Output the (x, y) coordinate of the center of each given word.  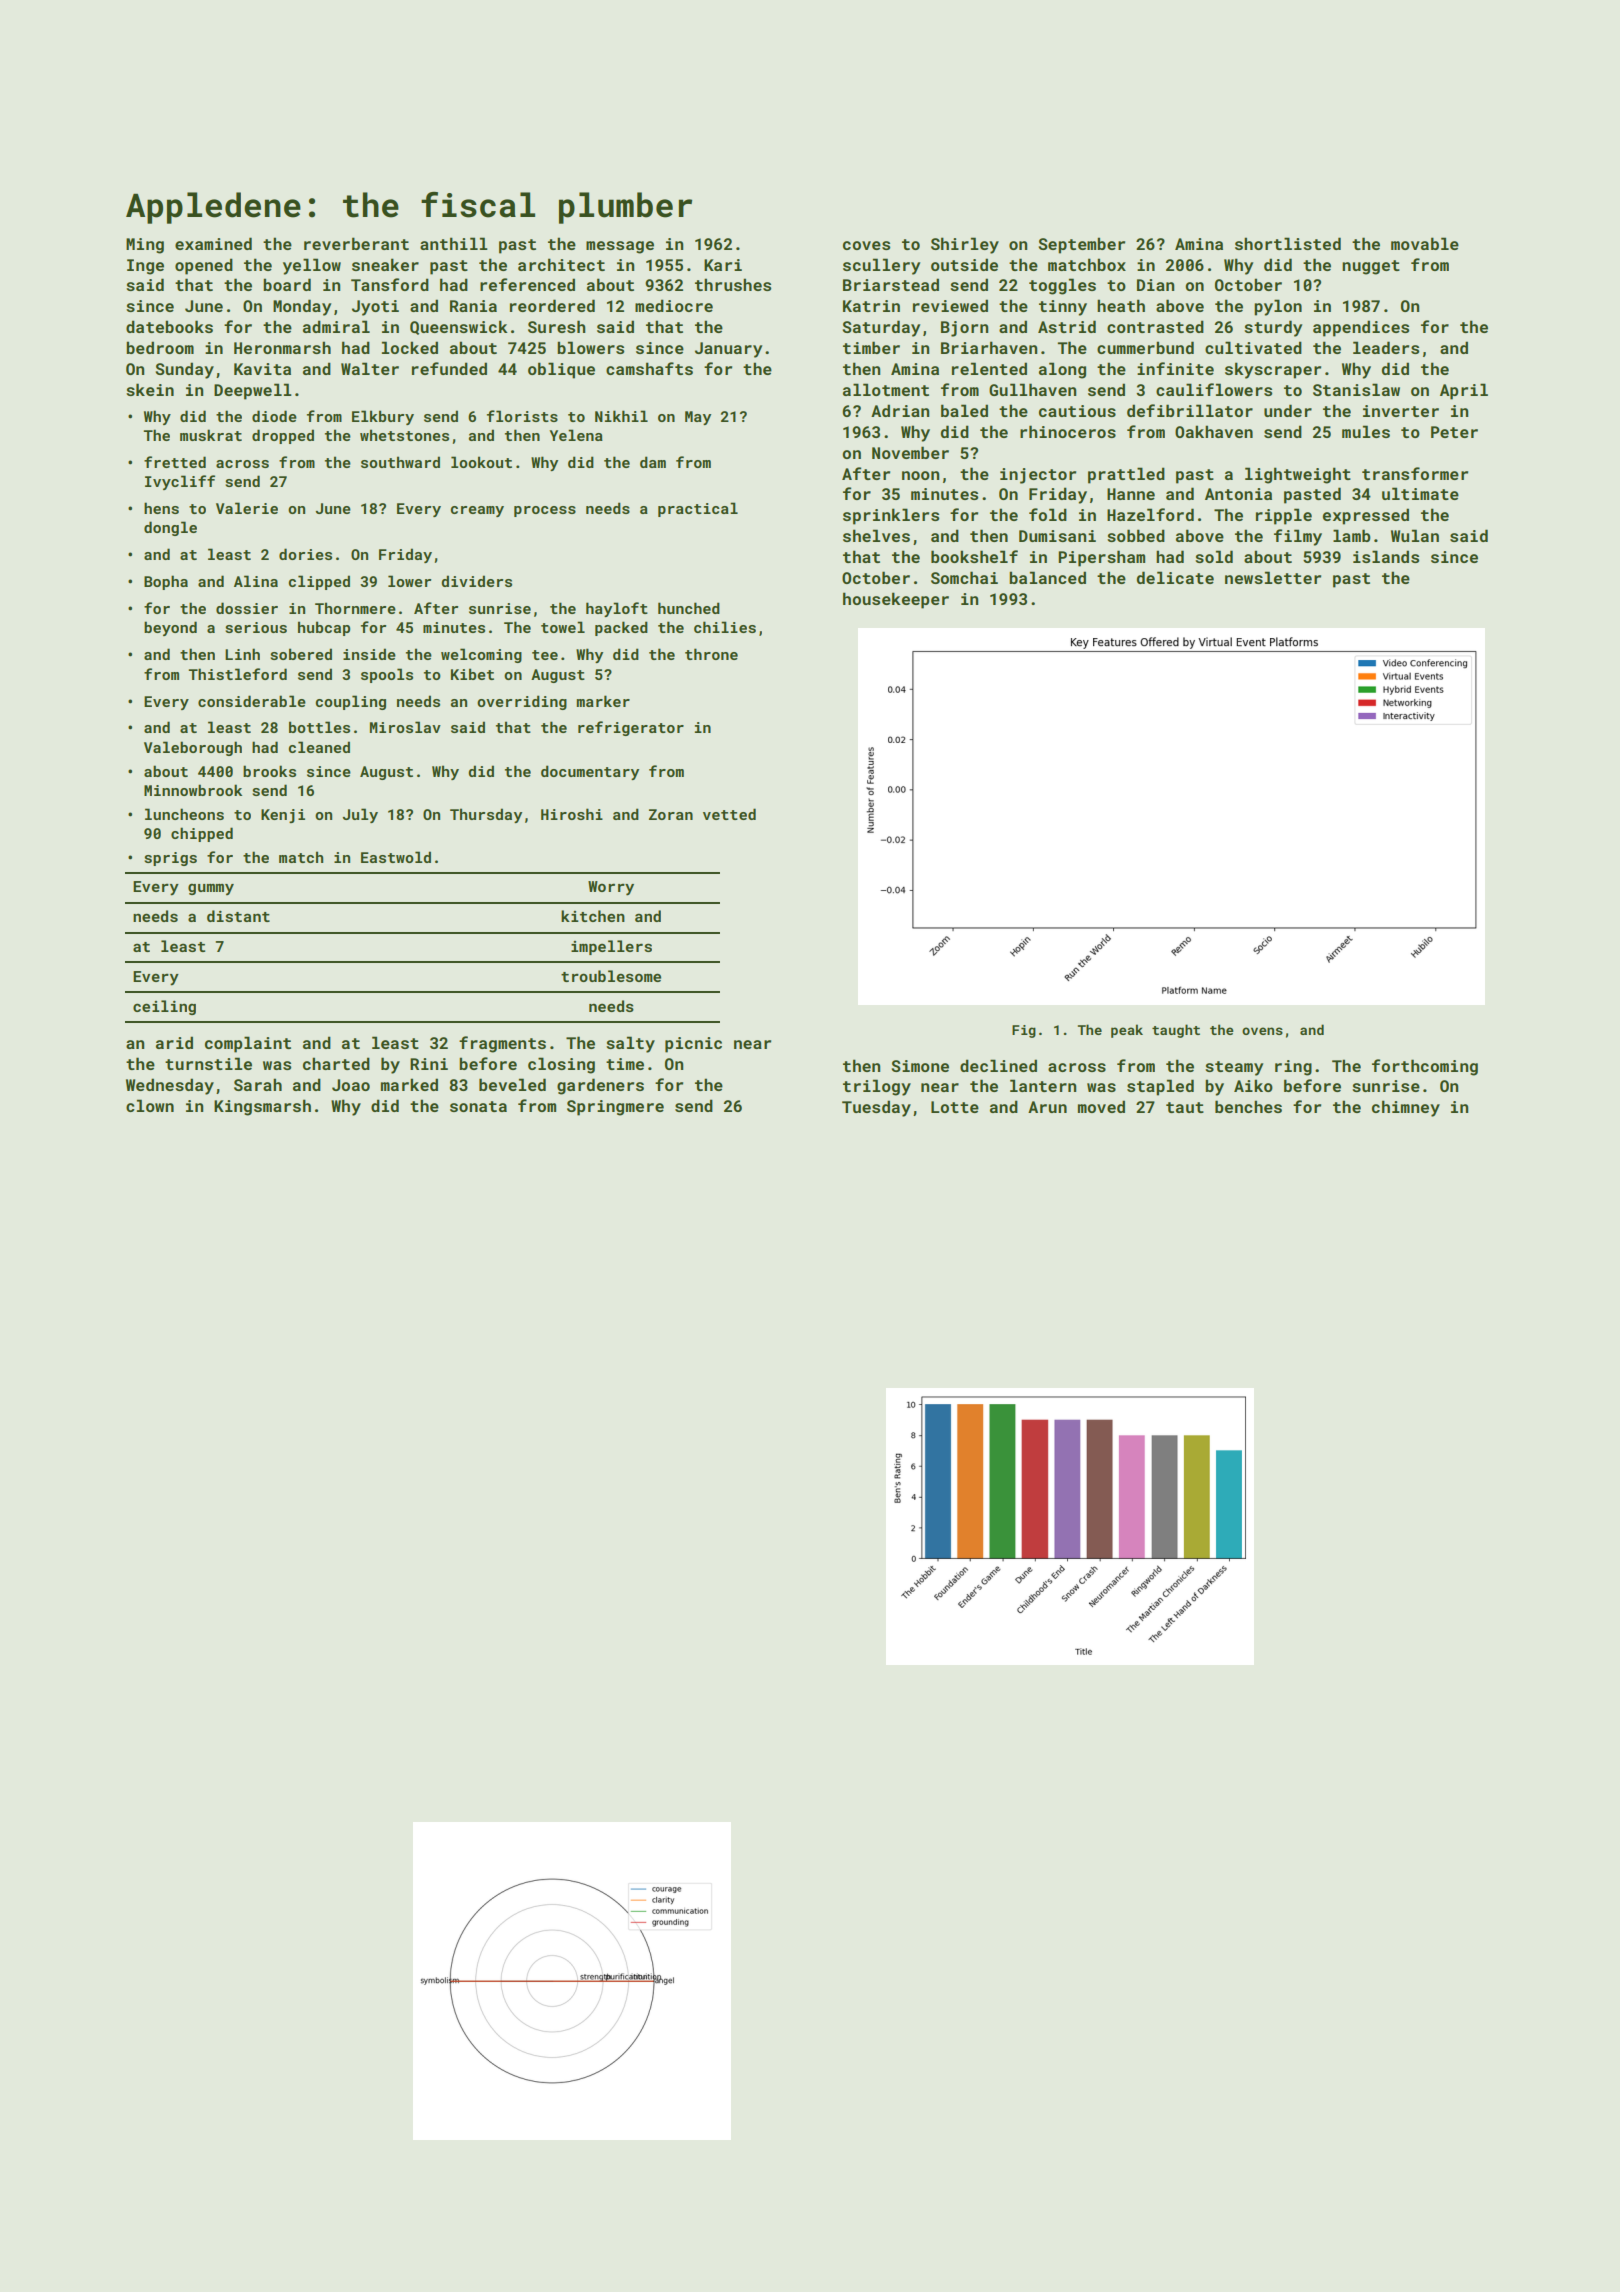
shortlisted (1288, 243)
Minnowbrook (193, 790)
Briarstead (891, 284)
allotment (886, 389)
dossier (247, 608)
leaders (1386, 347)
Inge (145, 267)
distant (238, 916)
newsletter (1273, 577)
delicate (1175, 577)
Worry (611, 888)
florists (522, 416)
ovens (1262, 1031)
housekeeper (896, 600)
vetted (729, 814)
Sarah (258, 1084)
